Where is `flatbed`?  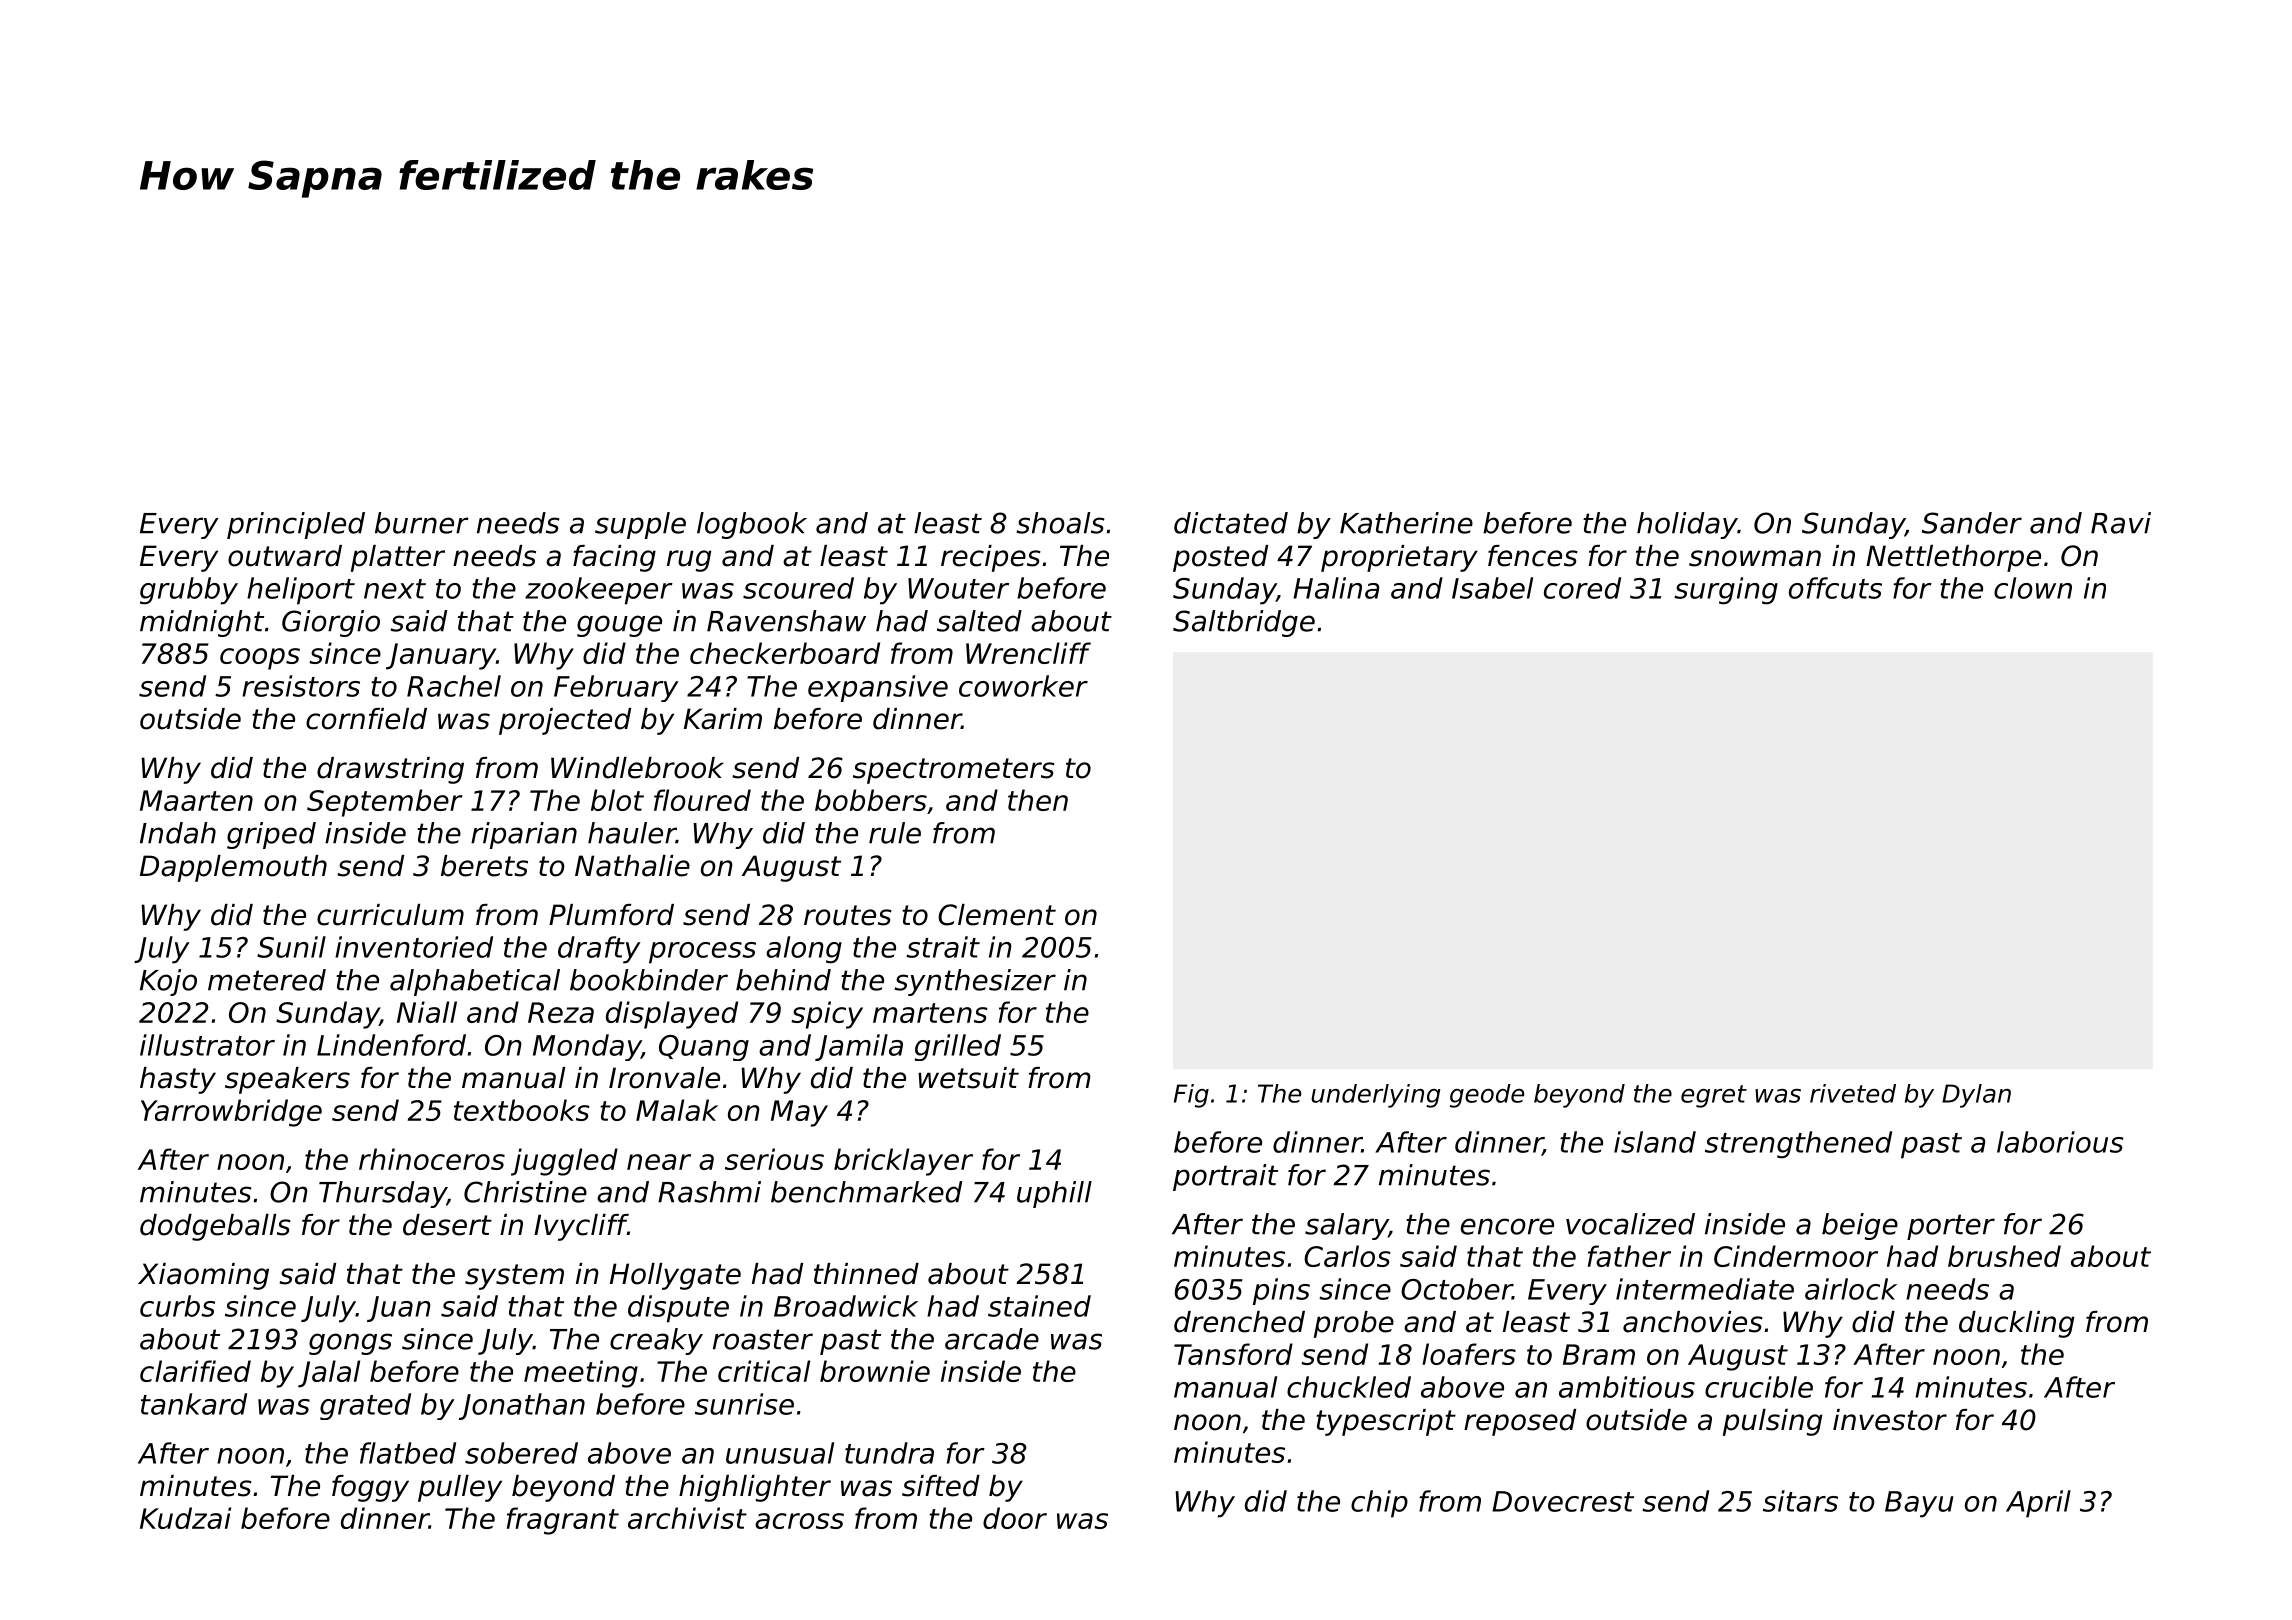
flatbed is located at coordinates (408, 1453).
